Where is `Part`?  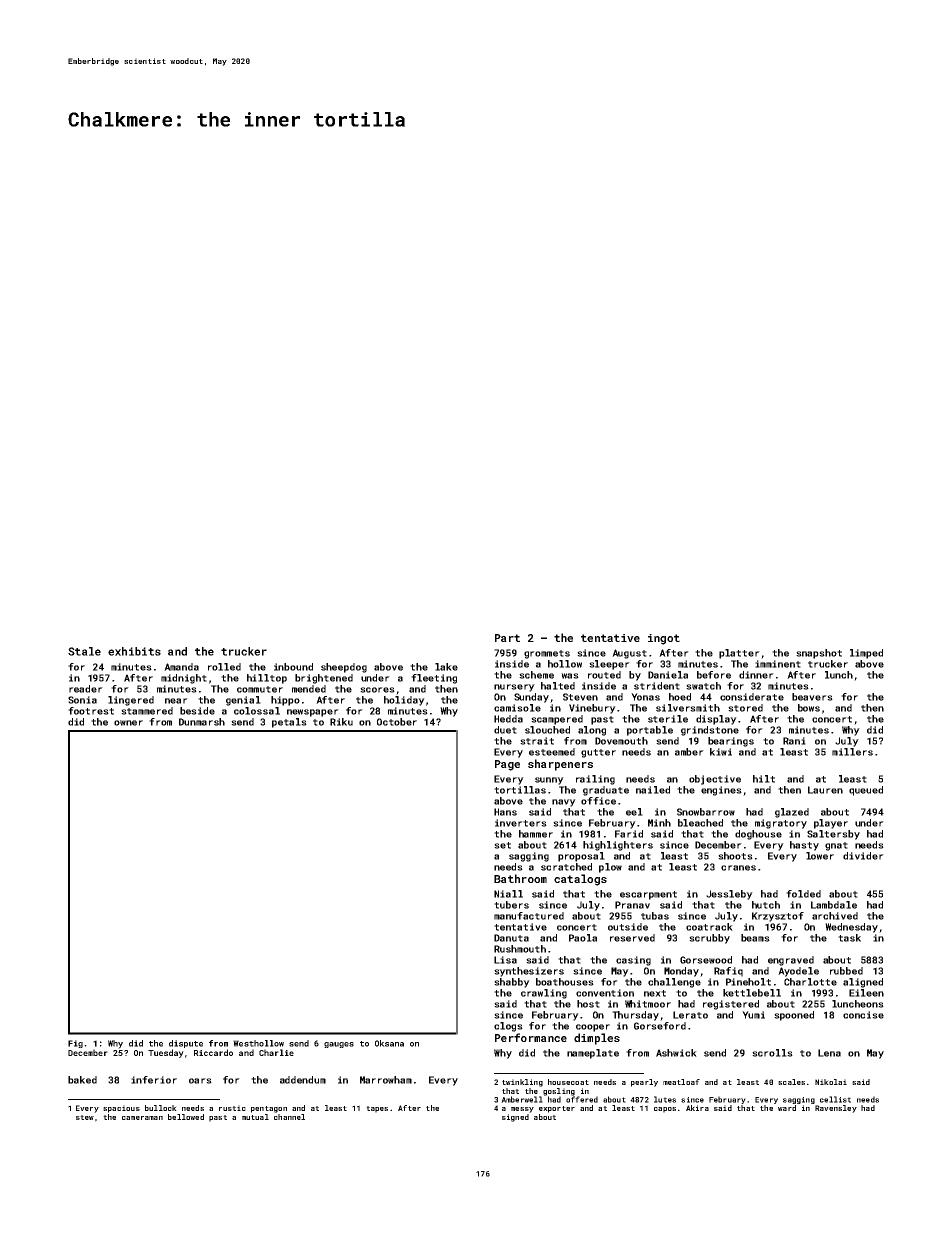 Part is located at coordinates (507, 638).
